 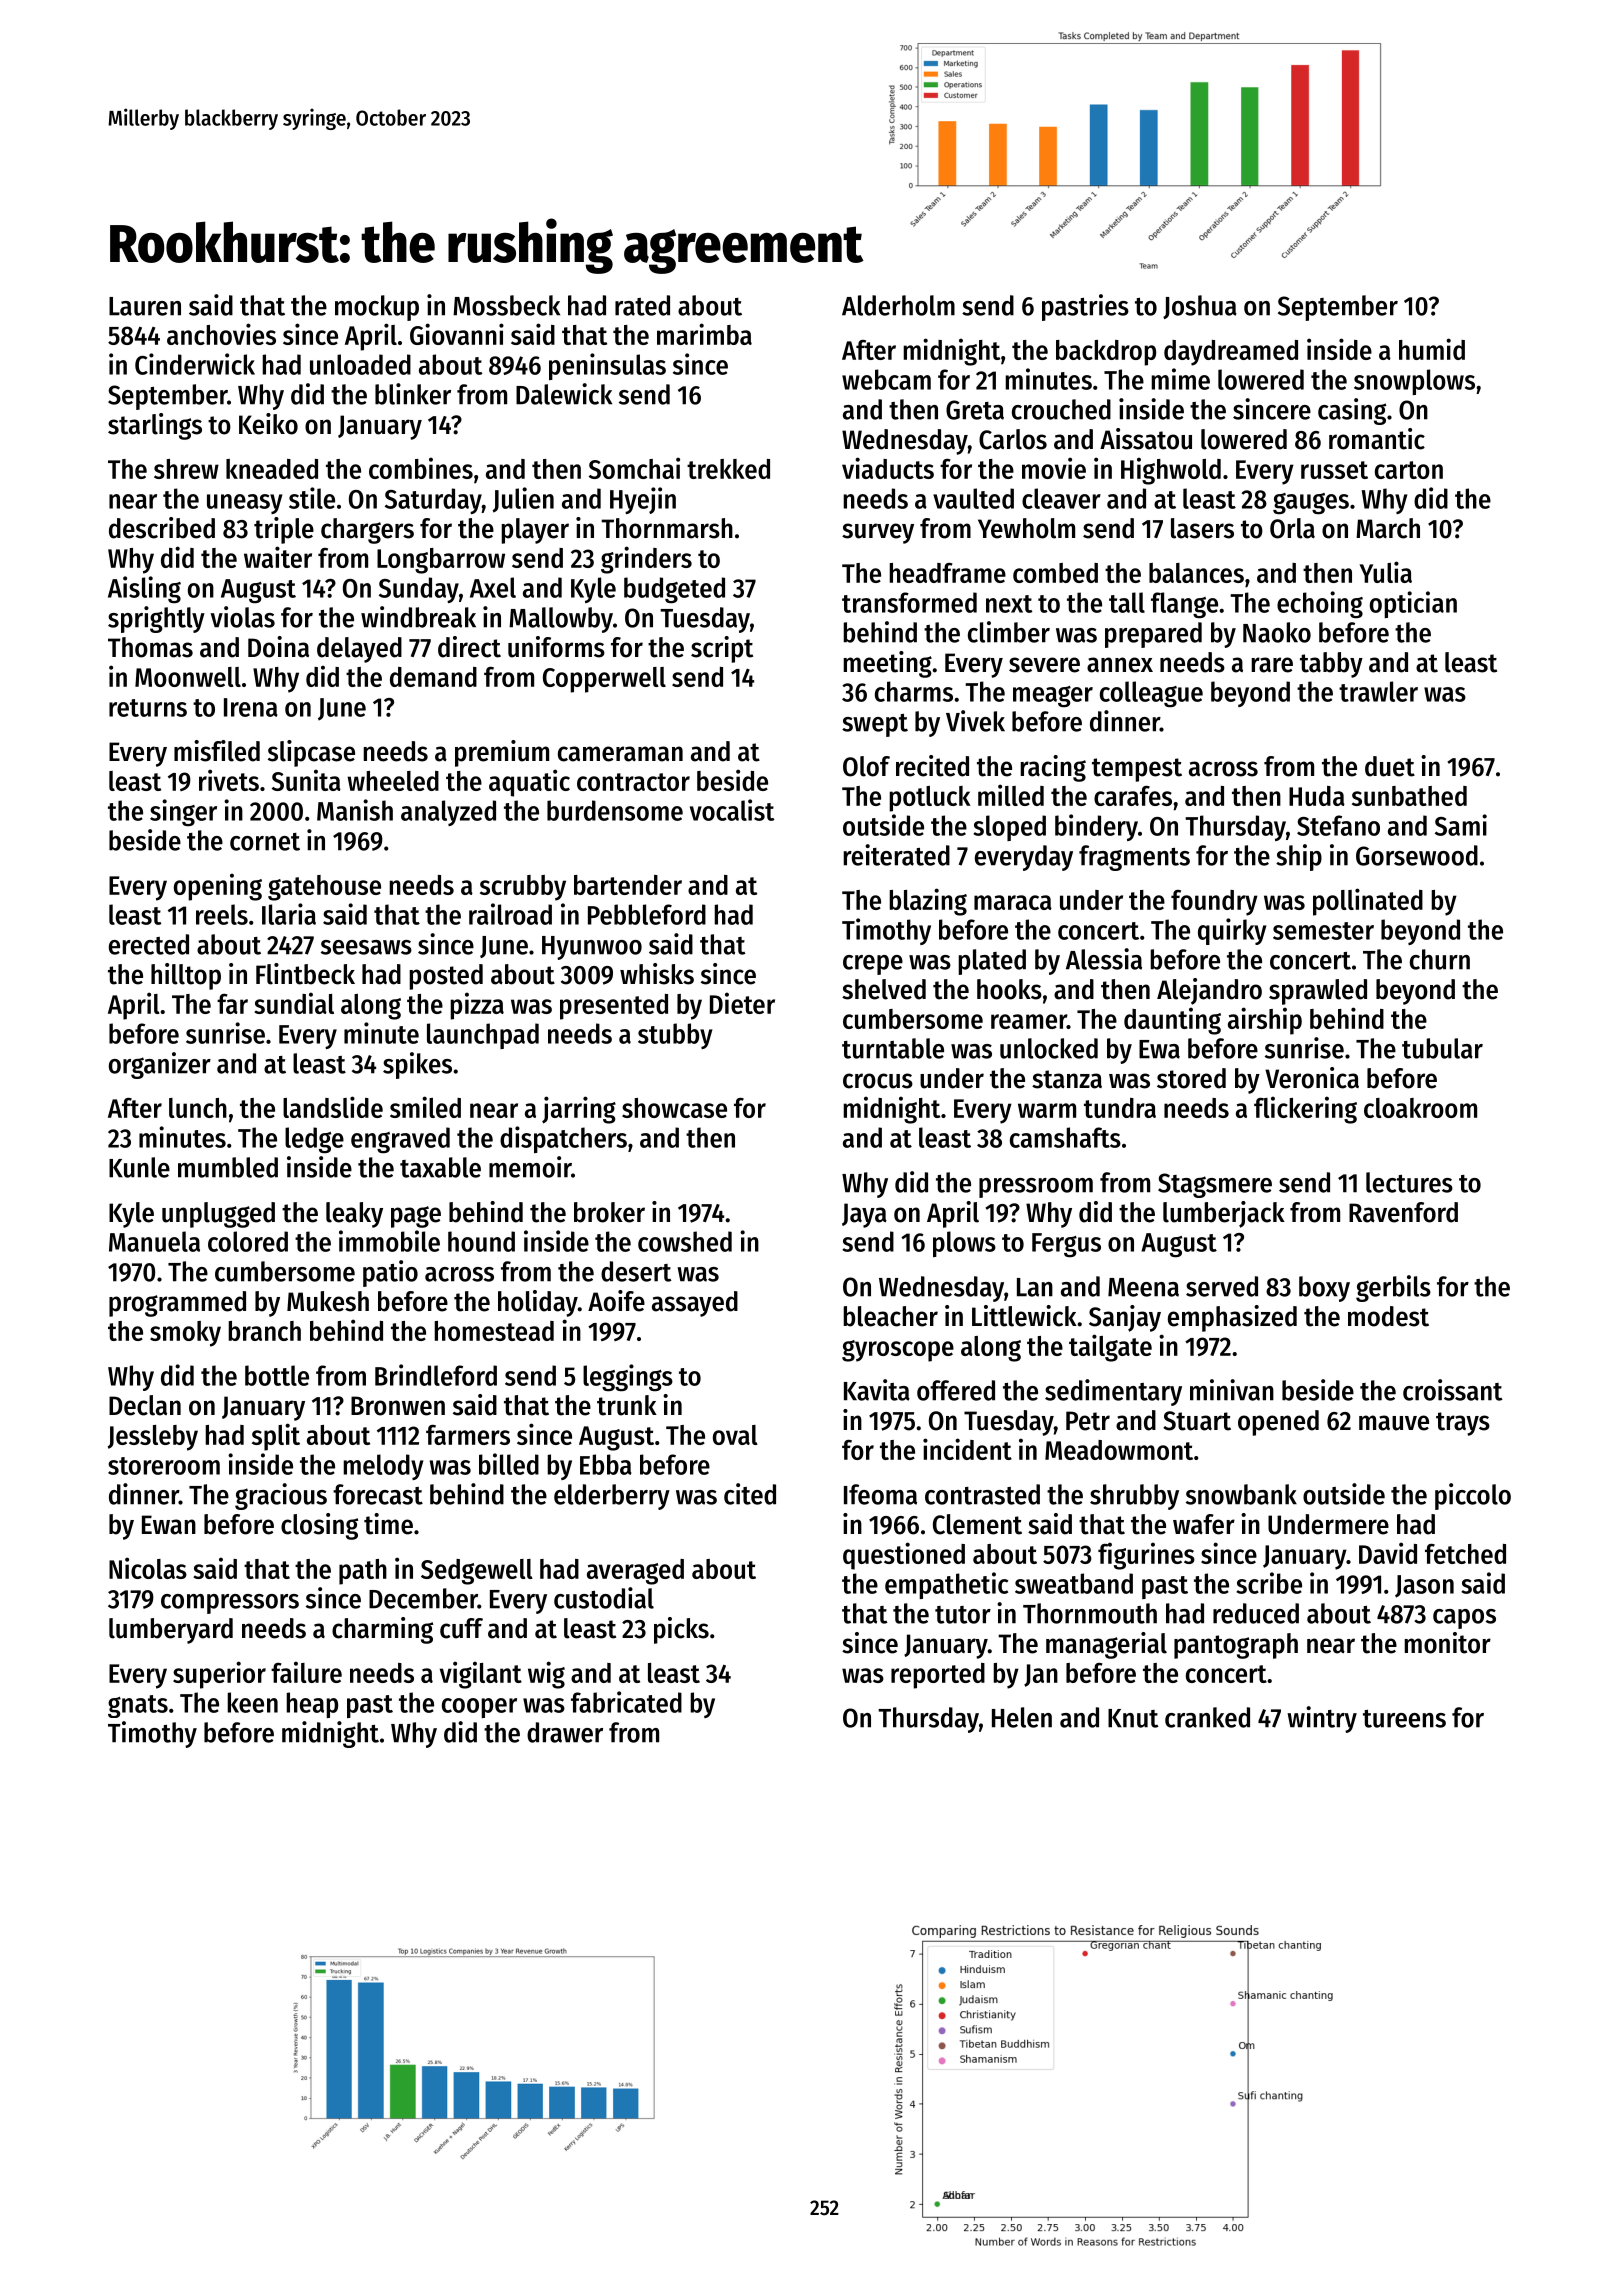 I want to click on anchovies, so click(x=221, y=334).
